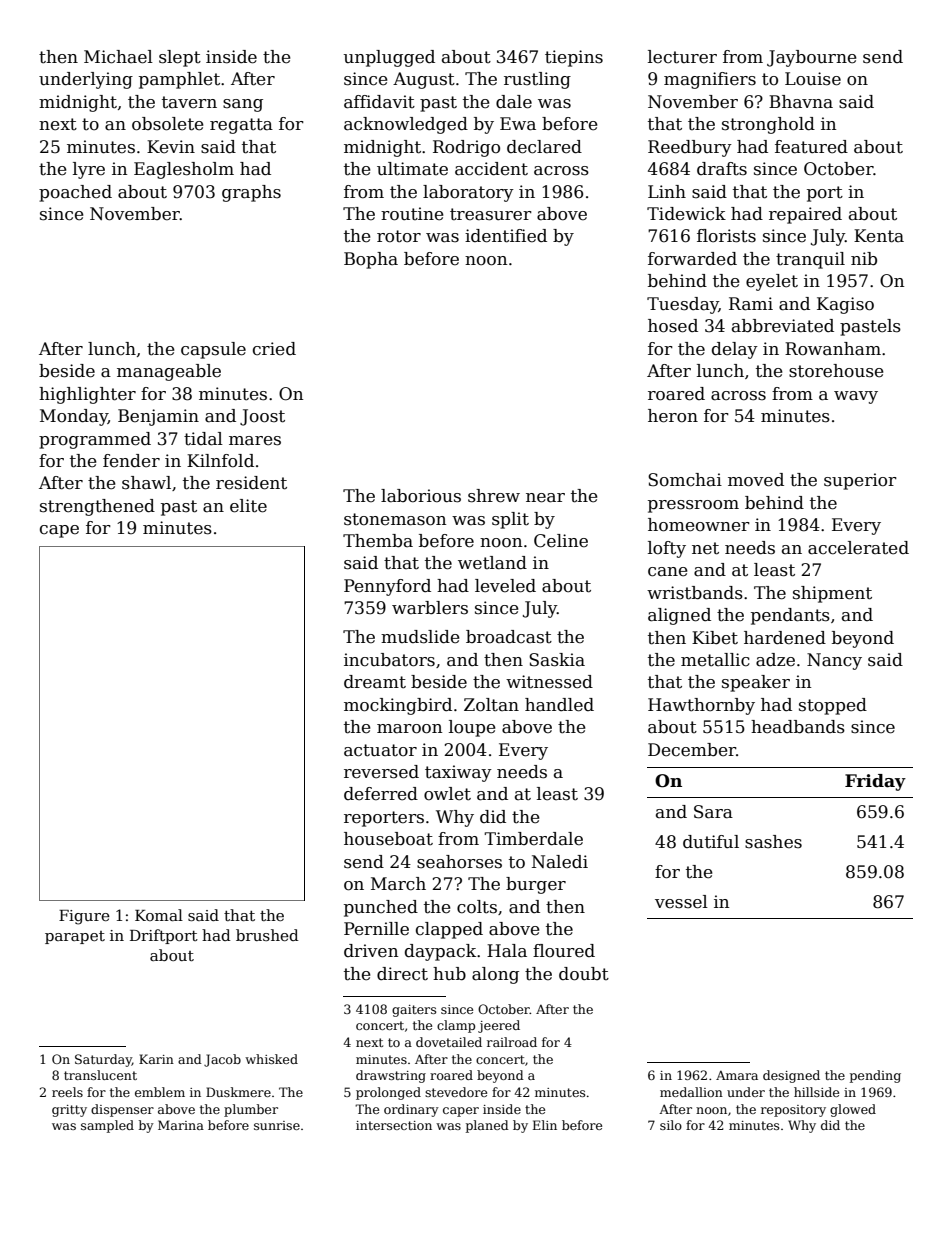 The image size is (952, 1233). What do you see at coordinates (574, 58) in the document?
I see `tiepins` at bounding box center [574, 58].
